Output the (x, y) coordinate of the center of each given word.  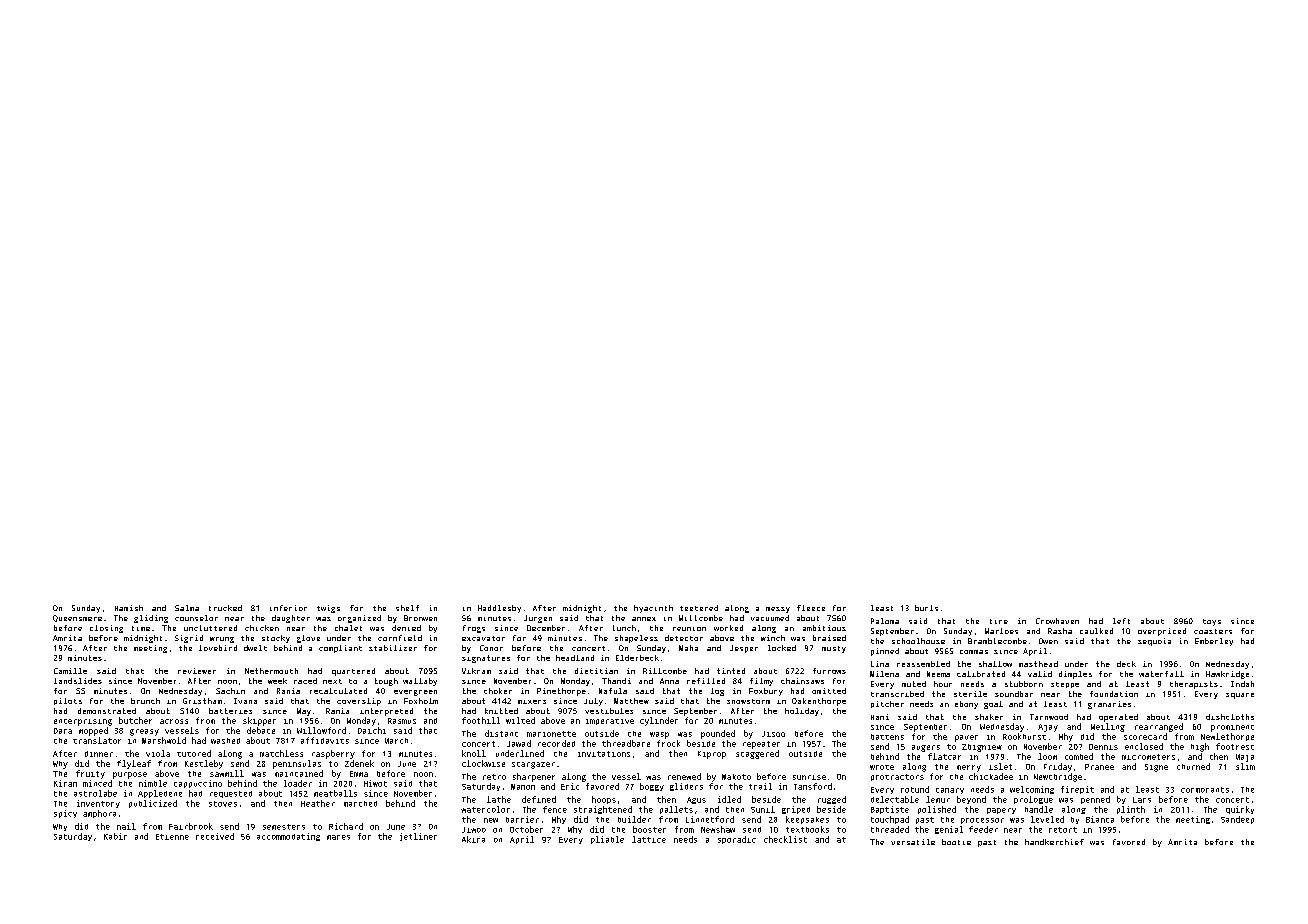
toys (1212, 622)
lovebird (218, 648)
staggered (757, 754)
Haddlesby (499, 609)
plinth (1131, 810)
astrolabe (95, 793)
